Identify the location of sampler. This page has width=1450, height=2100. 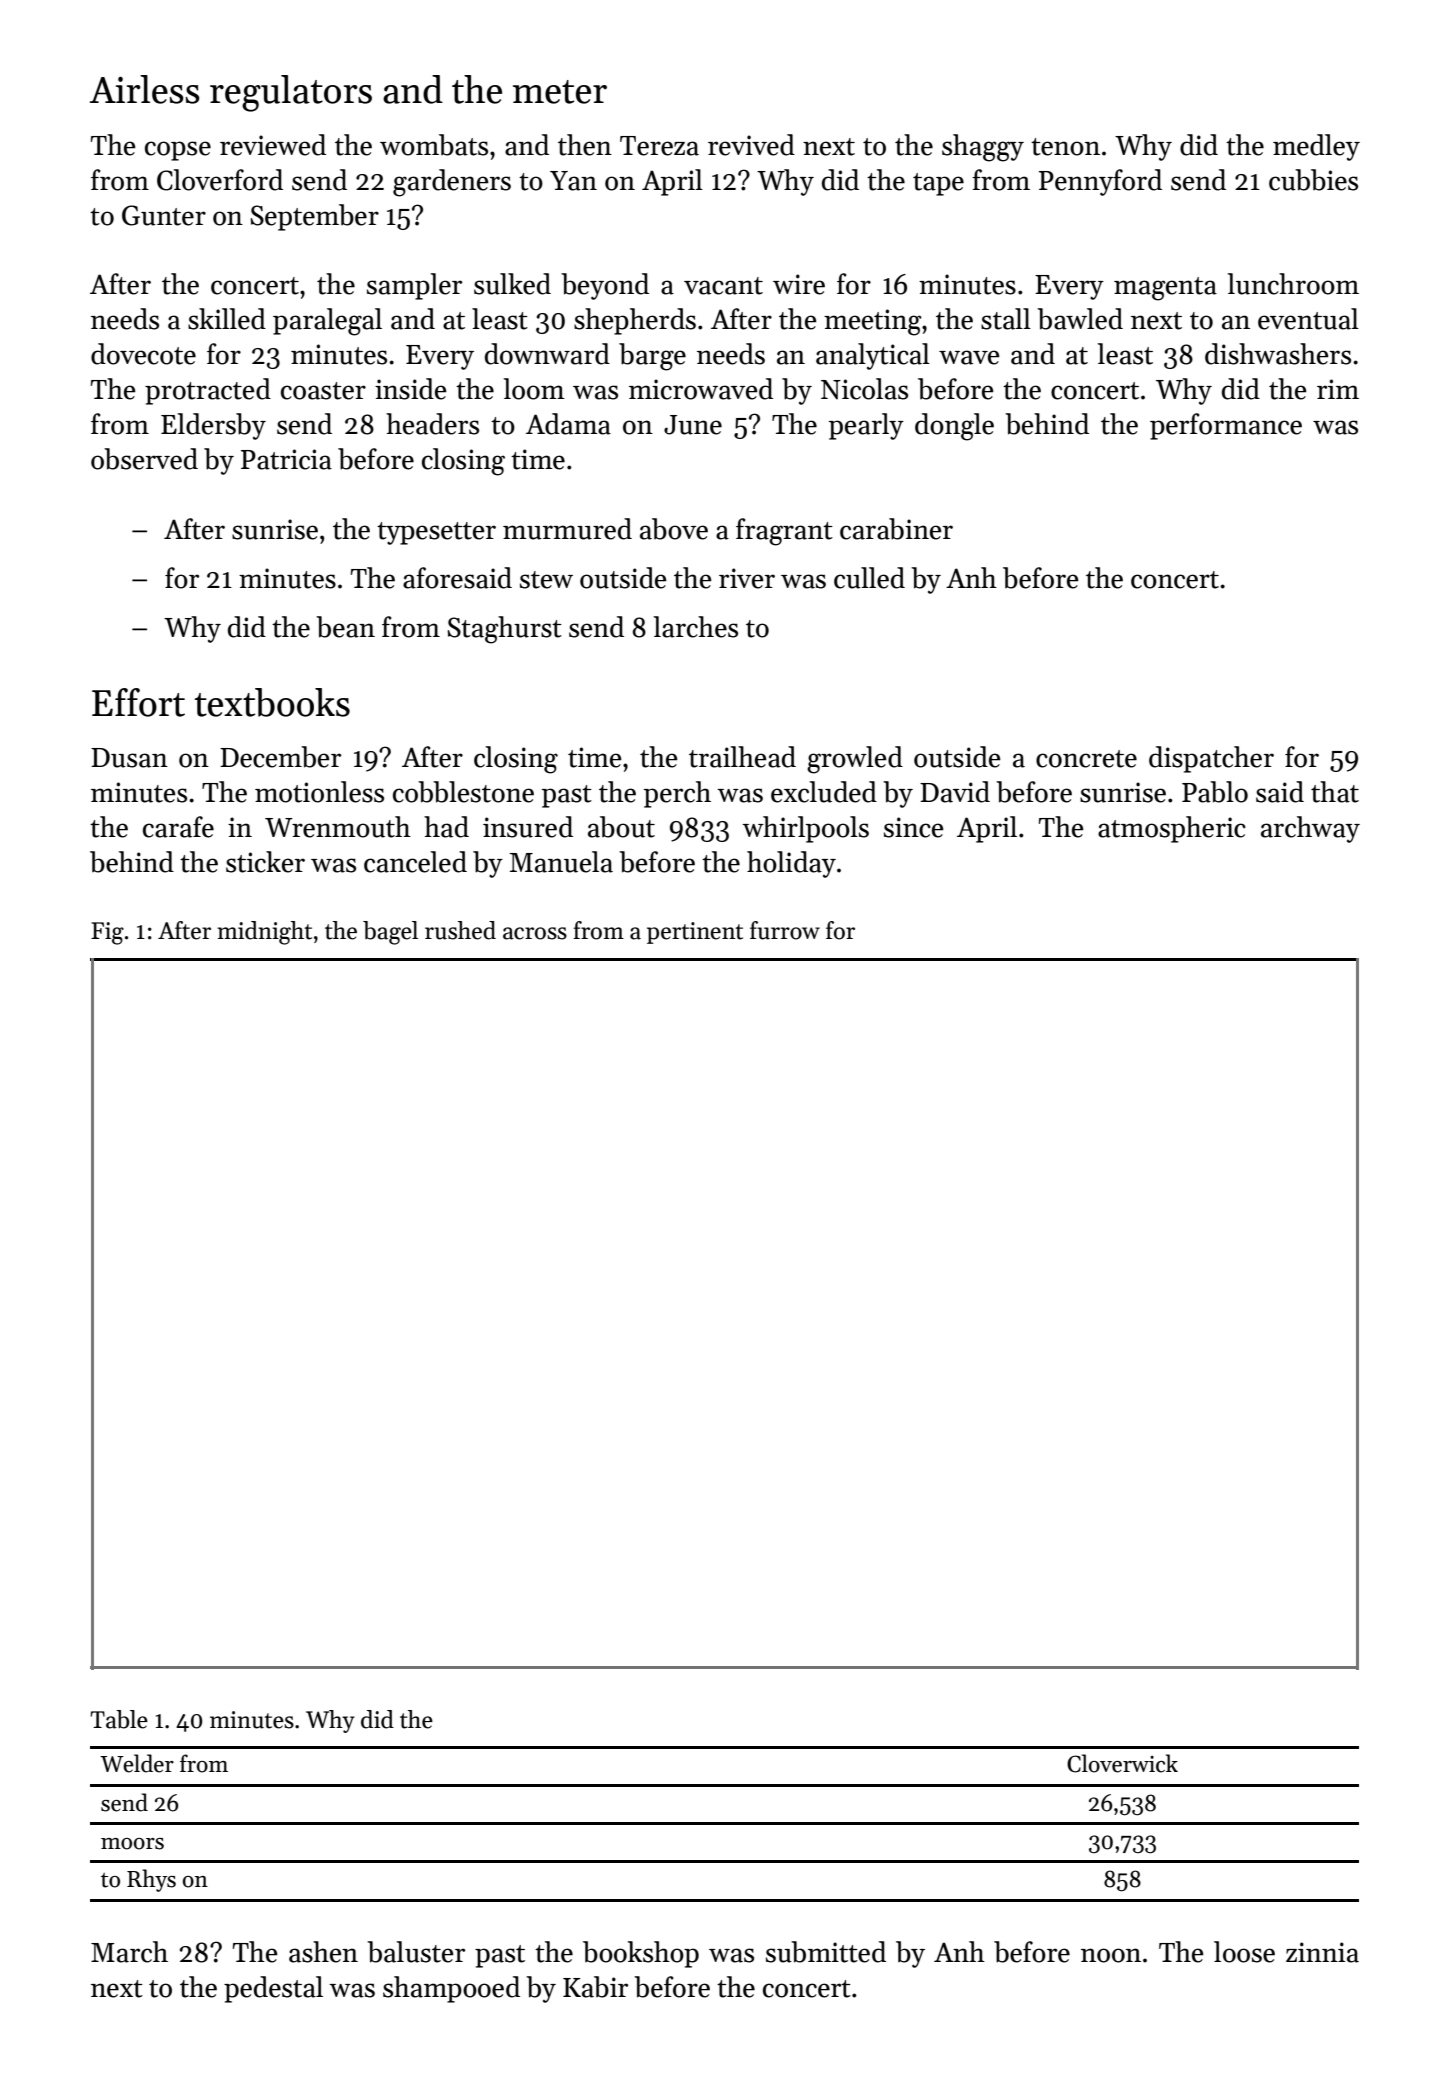
(414, 286).
